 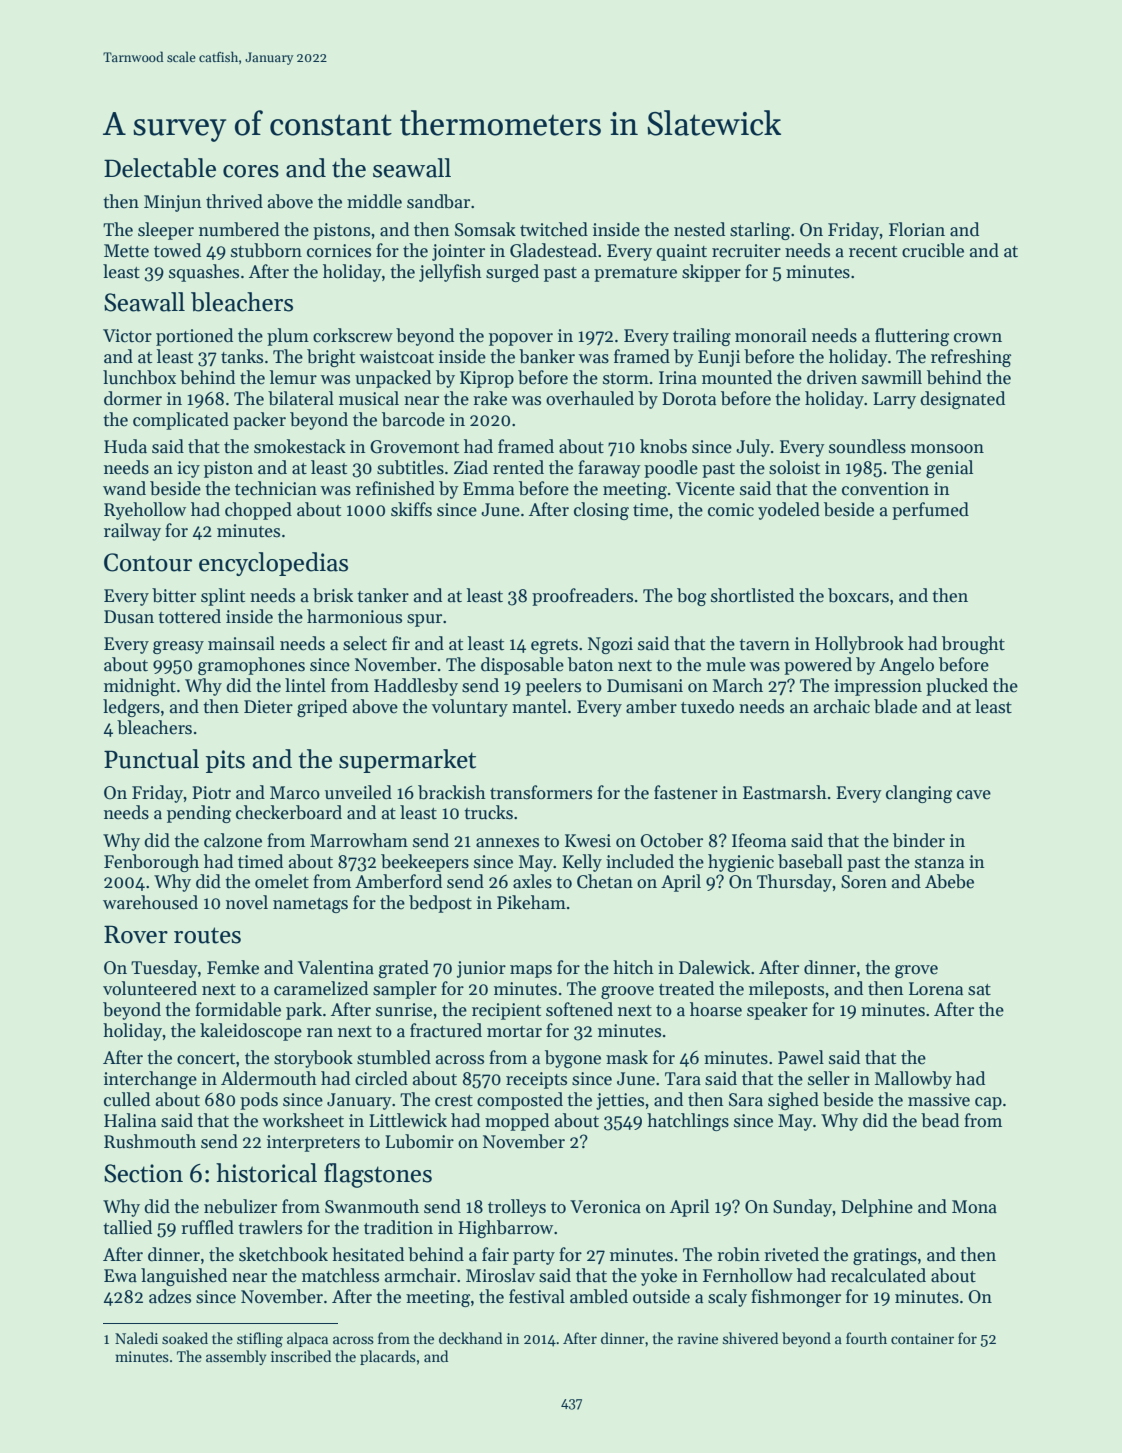 What do you see at coordinates (588, 841) in the screenshot?
I see `Kwesi` at bounding box center [588, 841].
